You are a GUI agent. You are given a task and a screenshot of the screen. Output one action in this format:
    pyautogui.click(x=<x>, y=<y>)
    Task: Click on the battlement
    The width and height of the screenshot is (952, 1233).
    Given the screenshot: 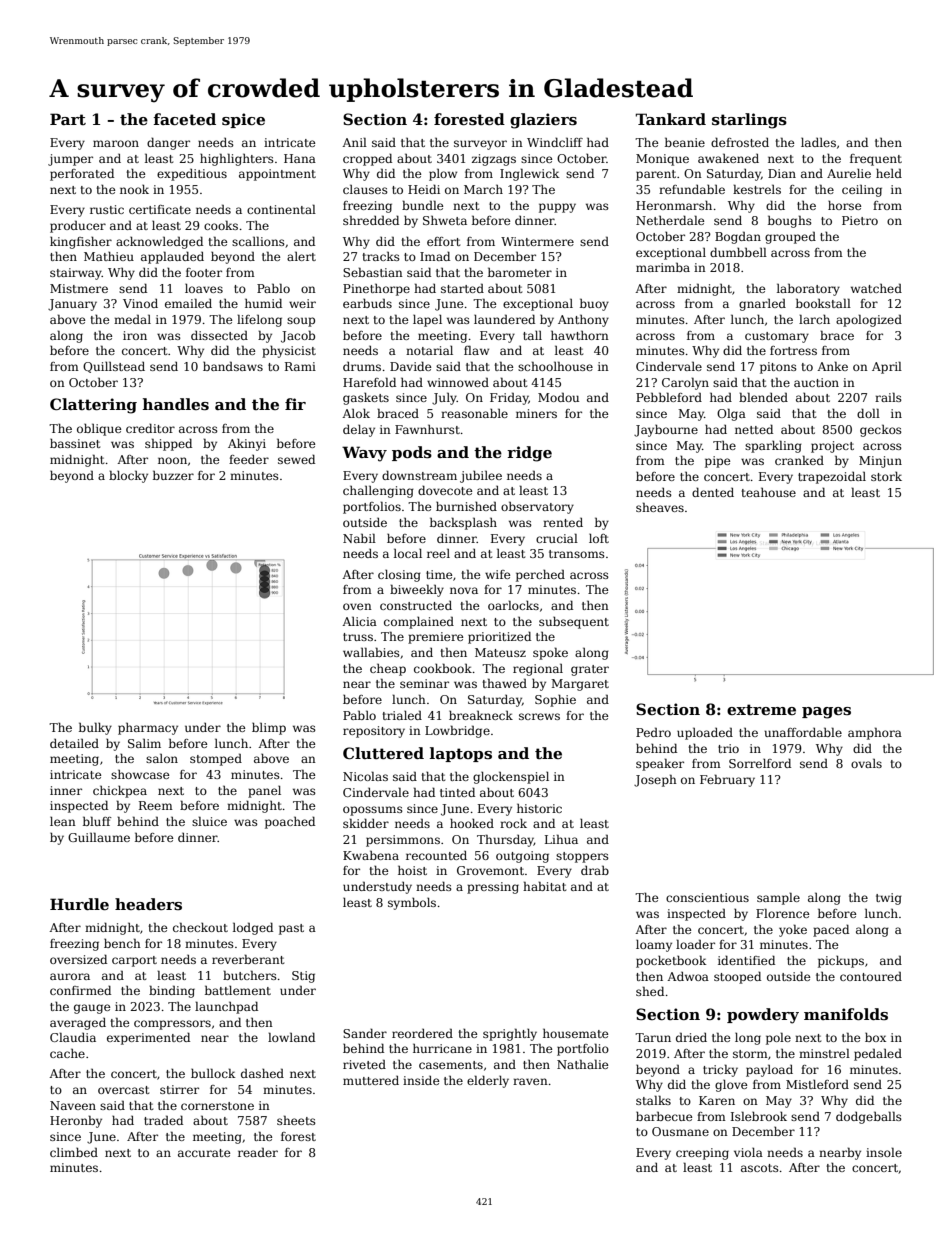 What is the action you would take?
    pyautogui.click(x=238, y=990)
